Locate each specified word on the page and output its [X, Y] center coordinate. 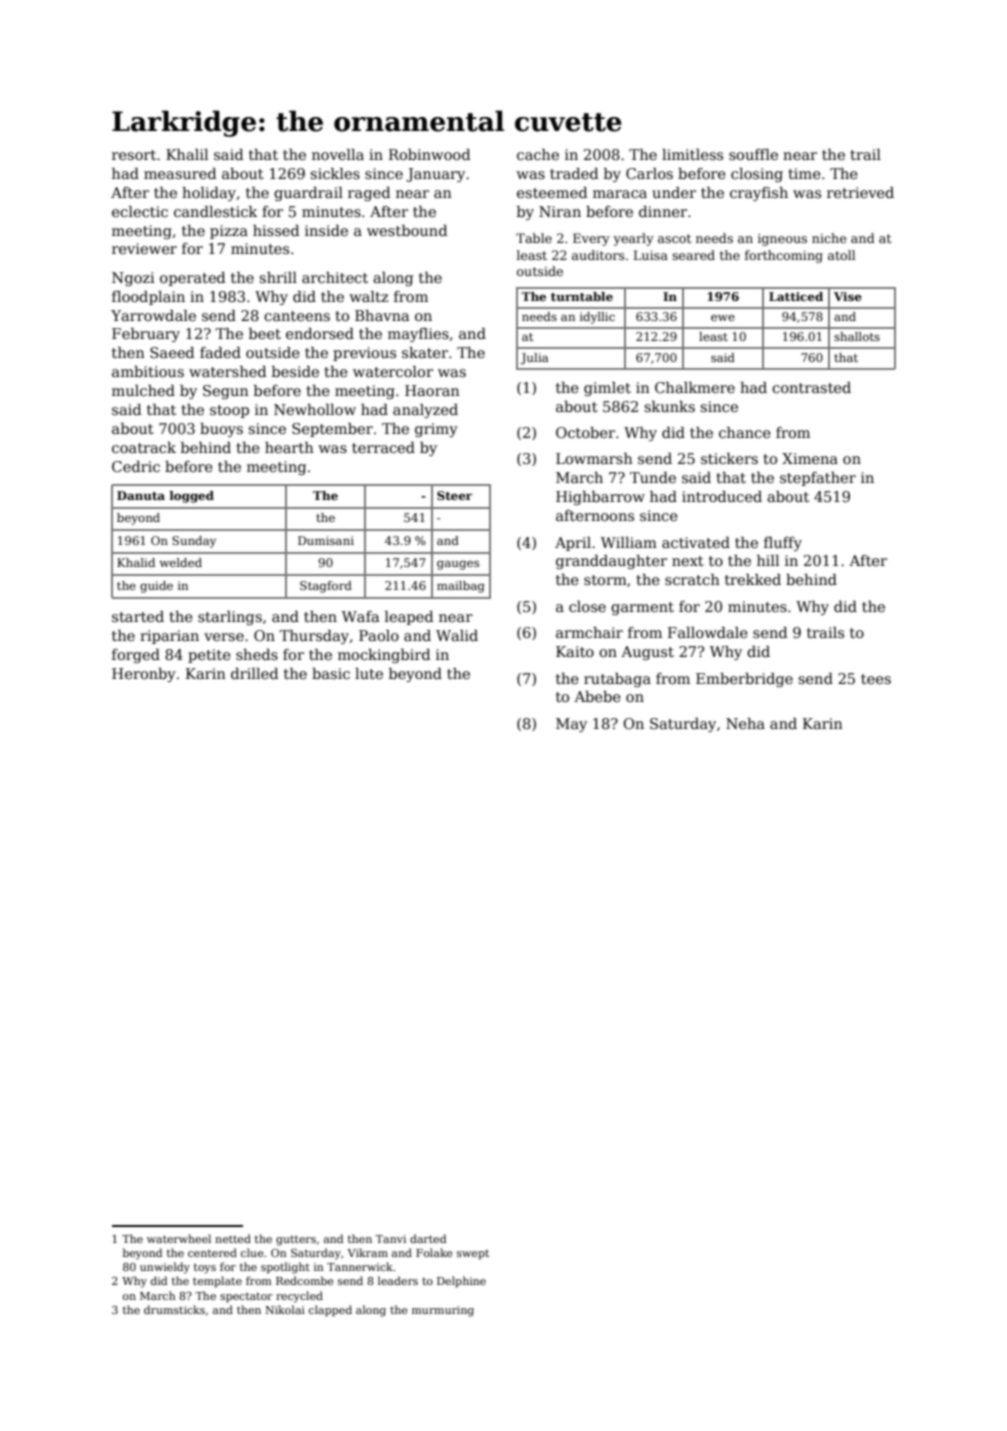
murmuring [443, 1311]
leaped [409, 618]
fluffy [783, 544]
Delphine [461, 1282]
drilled [254, 673]
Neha [745, 723]
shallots [857, 336]
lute [369, 673]
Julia [534, 359]
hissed [276, 230]
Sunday [194, 542]
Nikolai [285, 1309]
